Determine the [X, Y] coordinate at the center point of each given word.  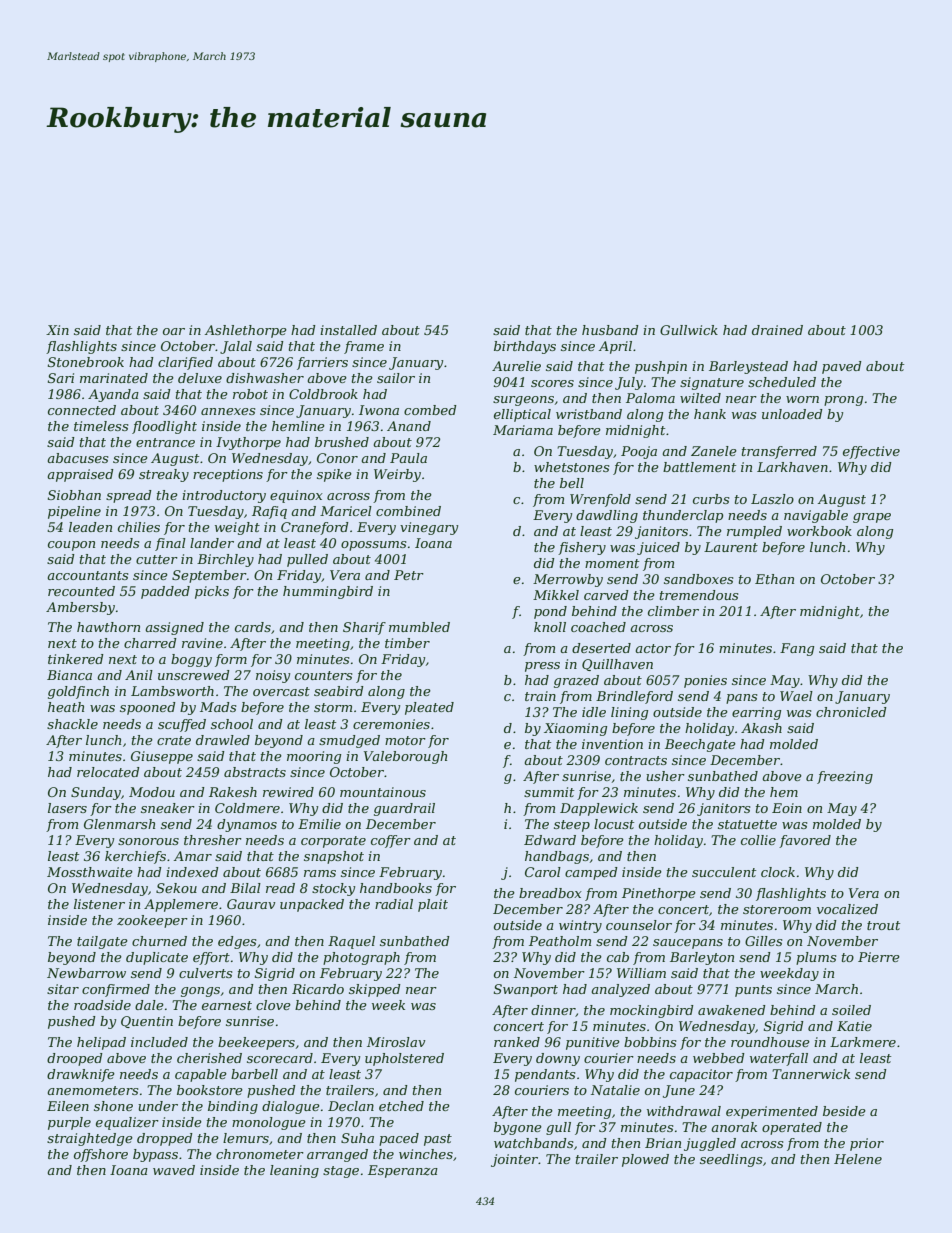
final [170, 544]
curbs [711, 499]
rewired [288, 792]
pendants [545, 1075]
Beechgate [700, 745]
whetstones [571, 467]
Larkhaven [792, 467]
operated [792, 1128]
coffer [391, 841]
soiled [851, 1010]
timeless [101, 426]
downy [558, 1059]
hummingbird [328, 592]
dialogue [291, 1107]
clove [273, 1005]
